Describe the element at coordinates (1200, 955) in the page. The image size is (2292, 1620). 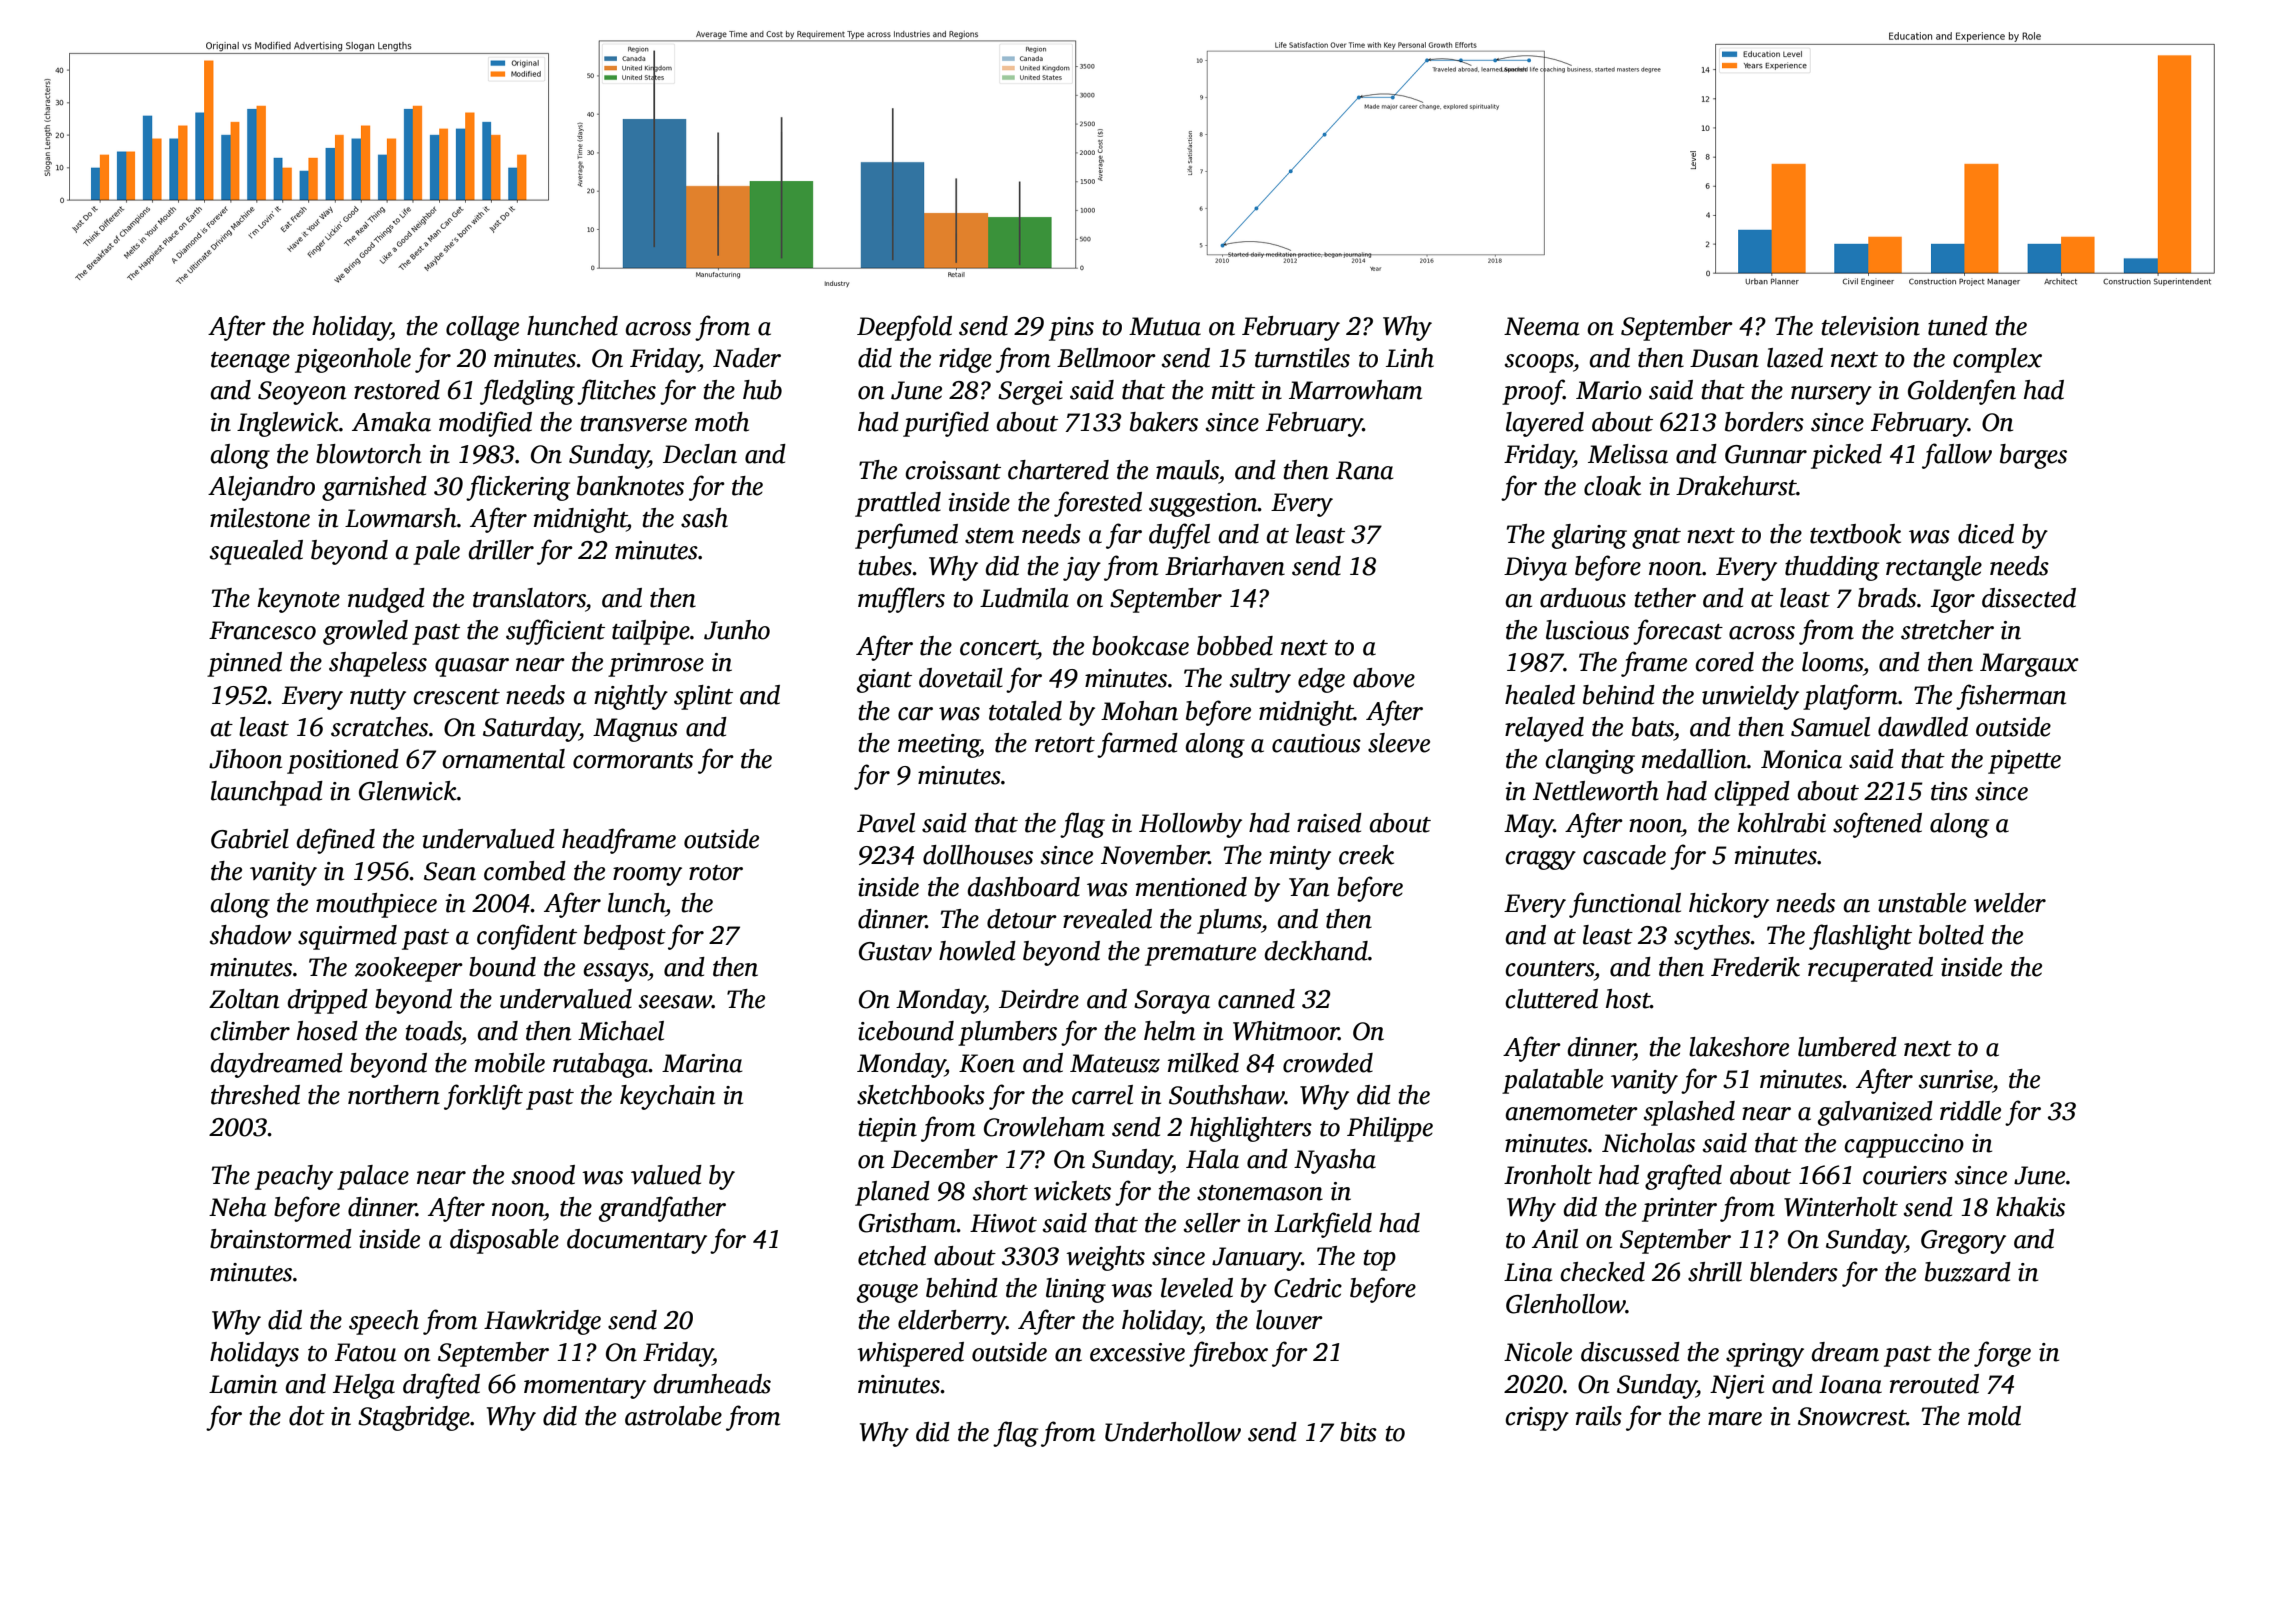
I see `premature` at that location.
